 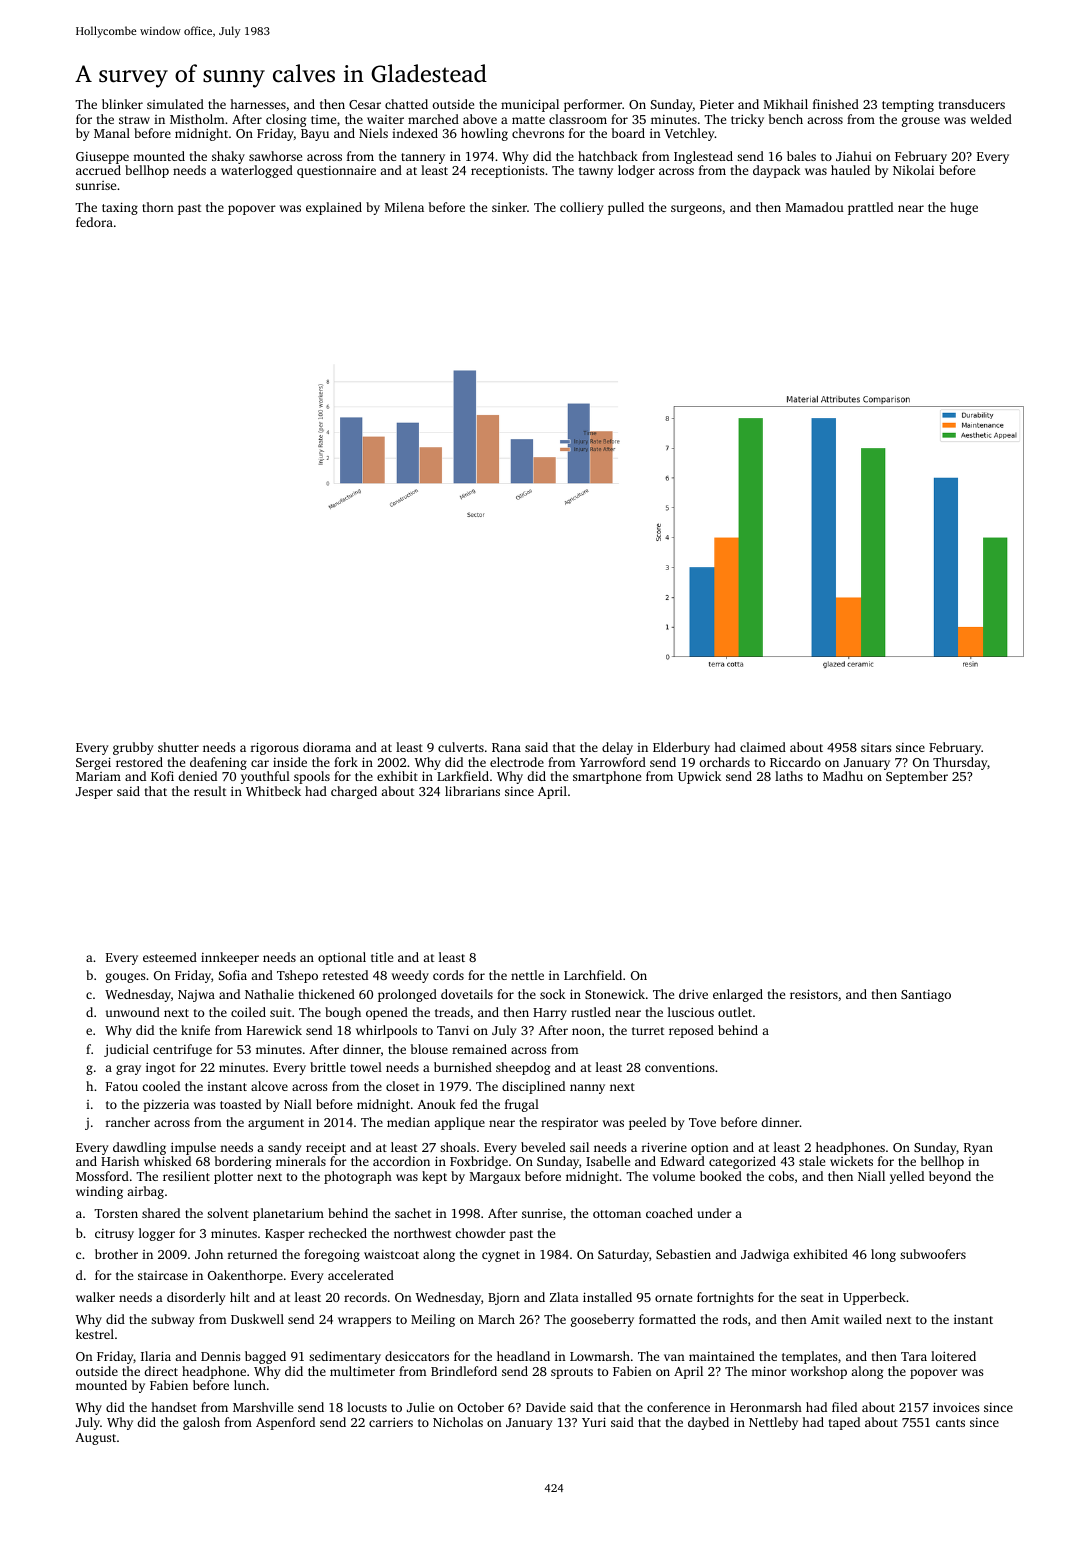 What do you see at coordinates (364, 1322) in the page?
I see `wrappers` at bounding box center [364, 1322].
